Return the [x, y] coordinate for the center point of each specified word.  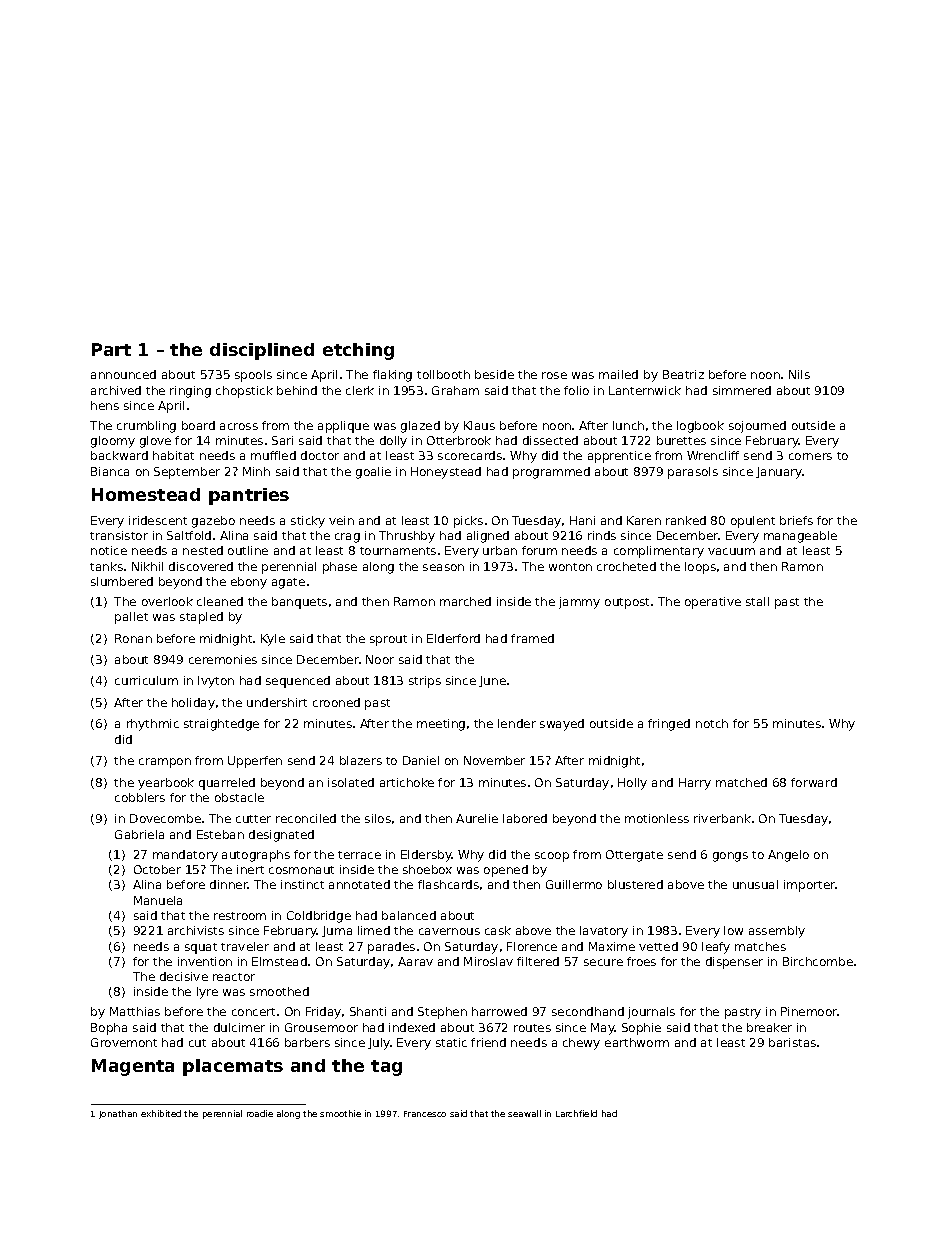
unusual [755, 884]
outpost [627, 603]
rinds [602, 535]
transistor [119, 535]
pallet [131, 618]
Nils [799, 374]
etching [358, 351]
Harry [695, 784]
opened [506, 871]
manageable [800, 537]
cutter [253, 819]
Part [111, 349]
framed [532, 638]
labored [525, 818]
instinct [302, 884]
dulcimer [239, 1027]
